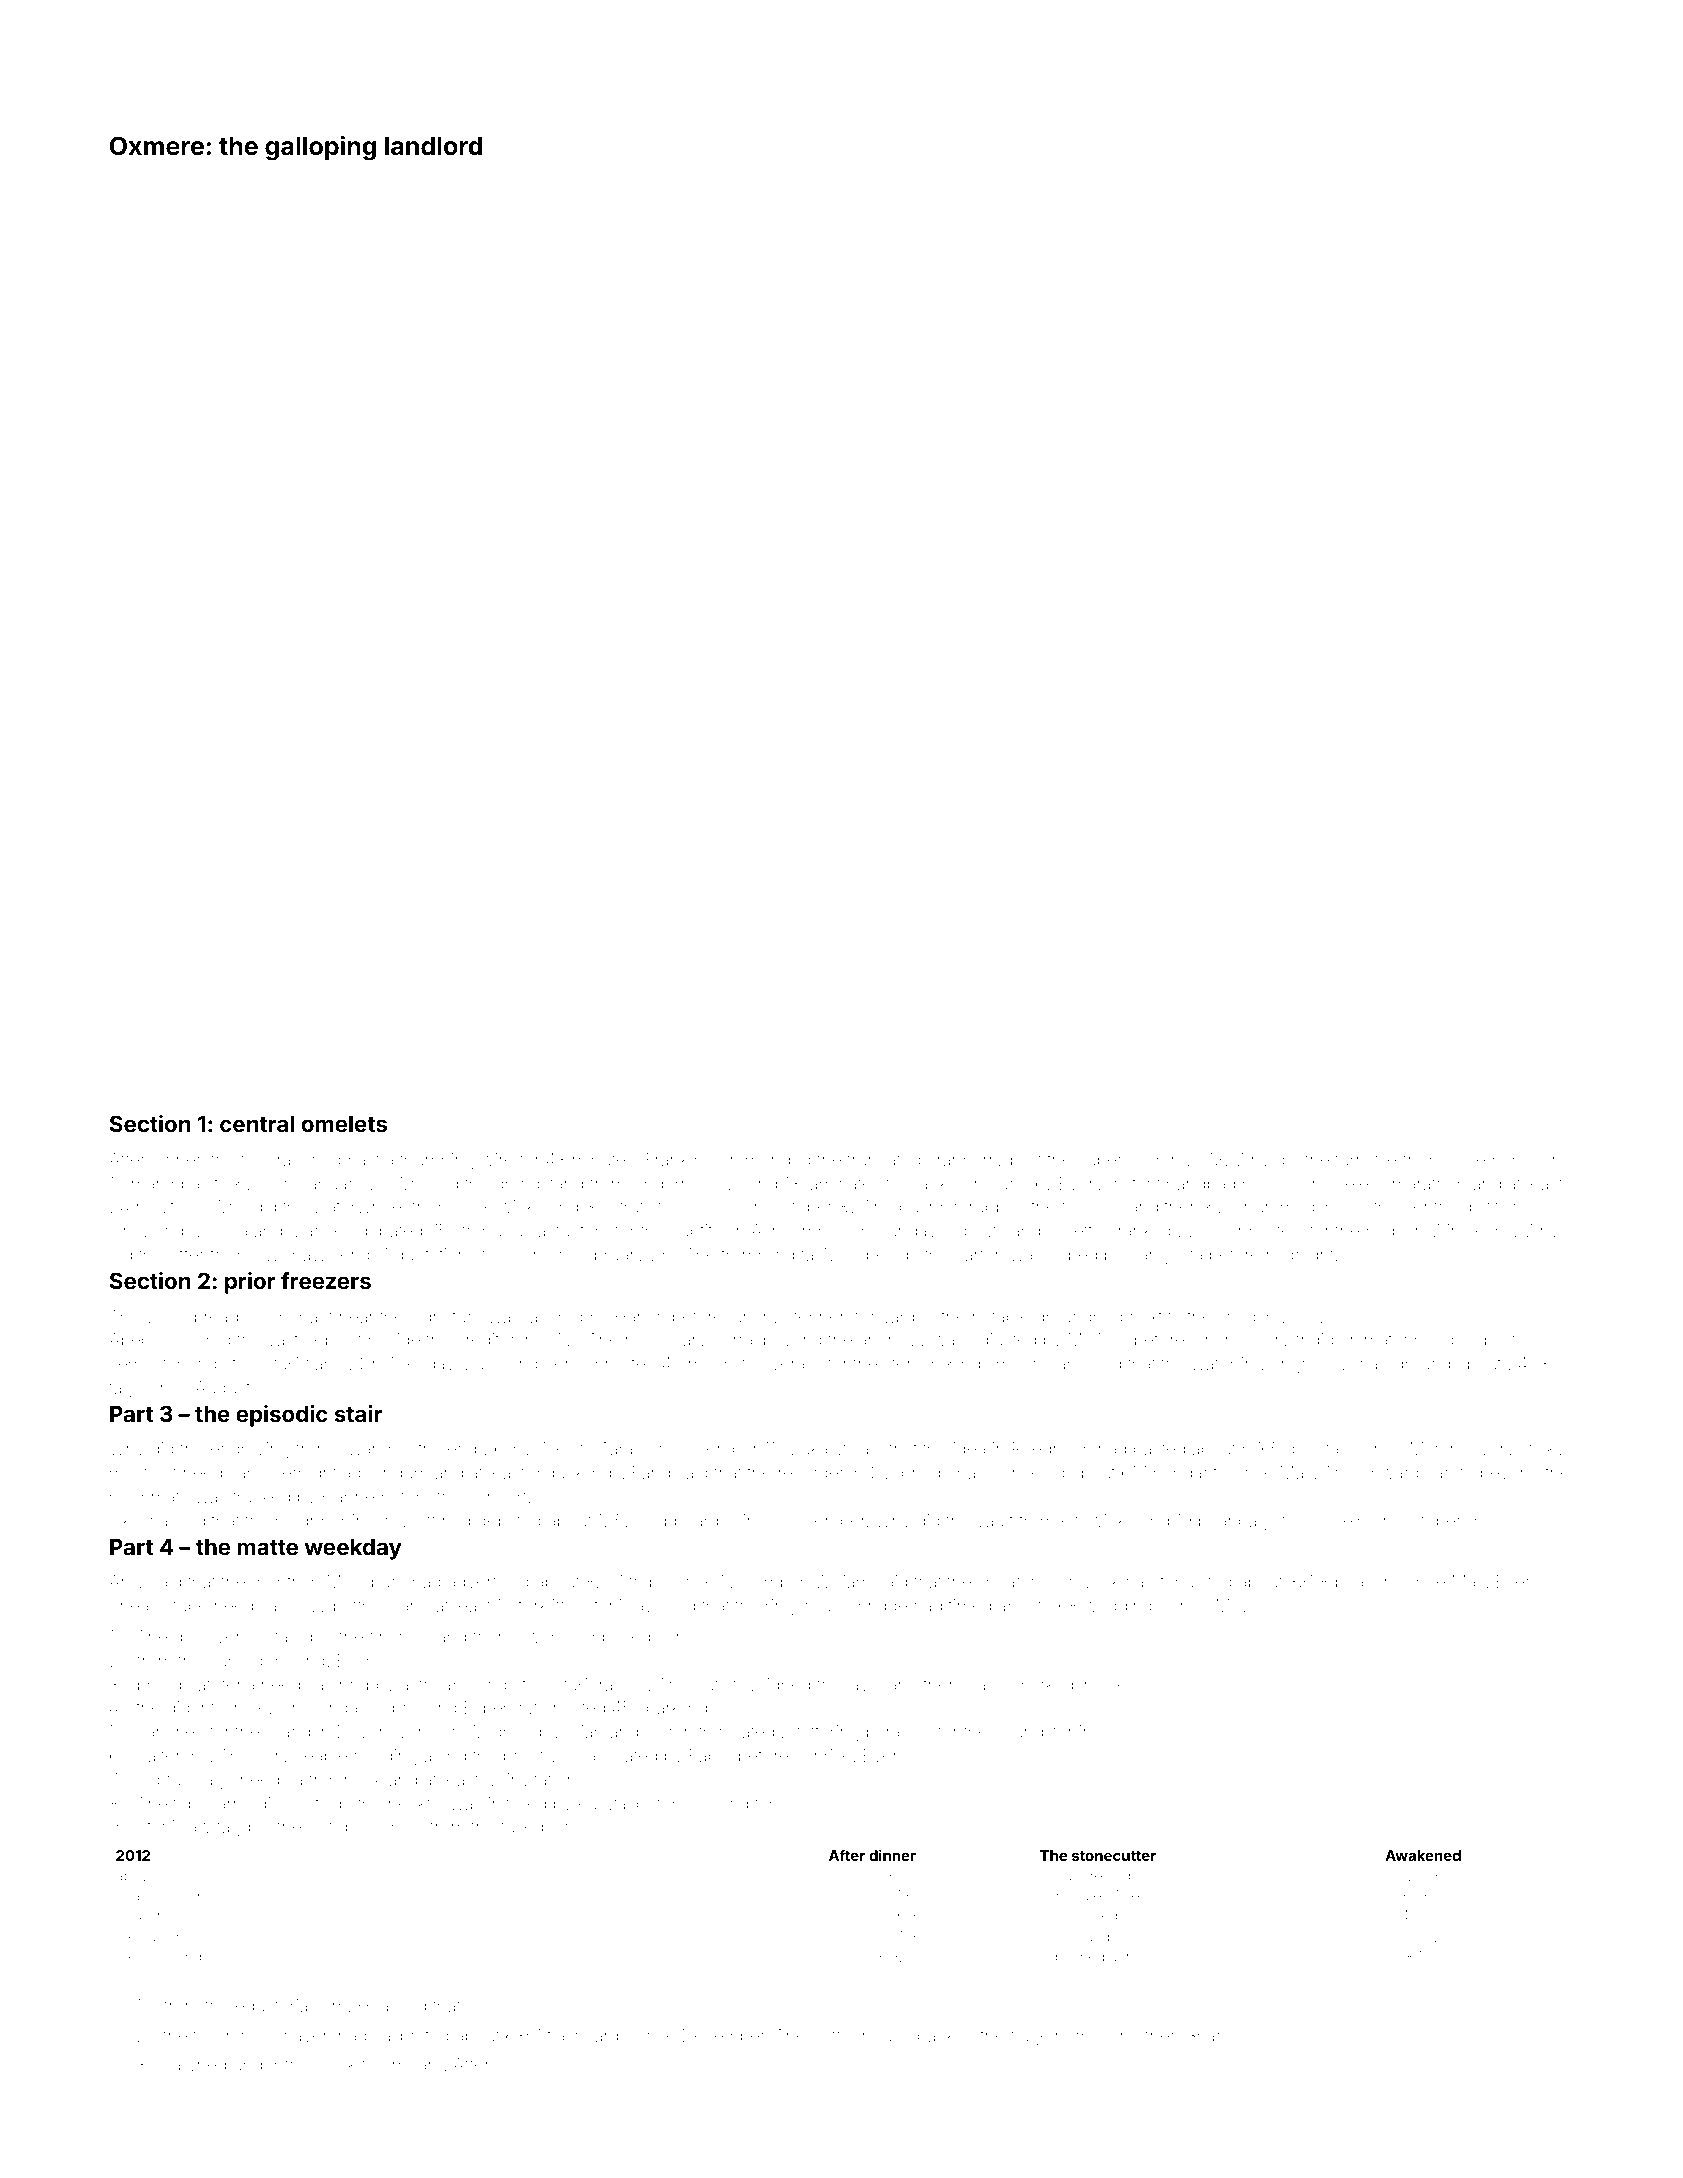 This image has height=2178, width=1683. What do you see at coordinates (1114, 1856) in the image?
I see `stonecutter` at bounding box center [1114, 1856].
